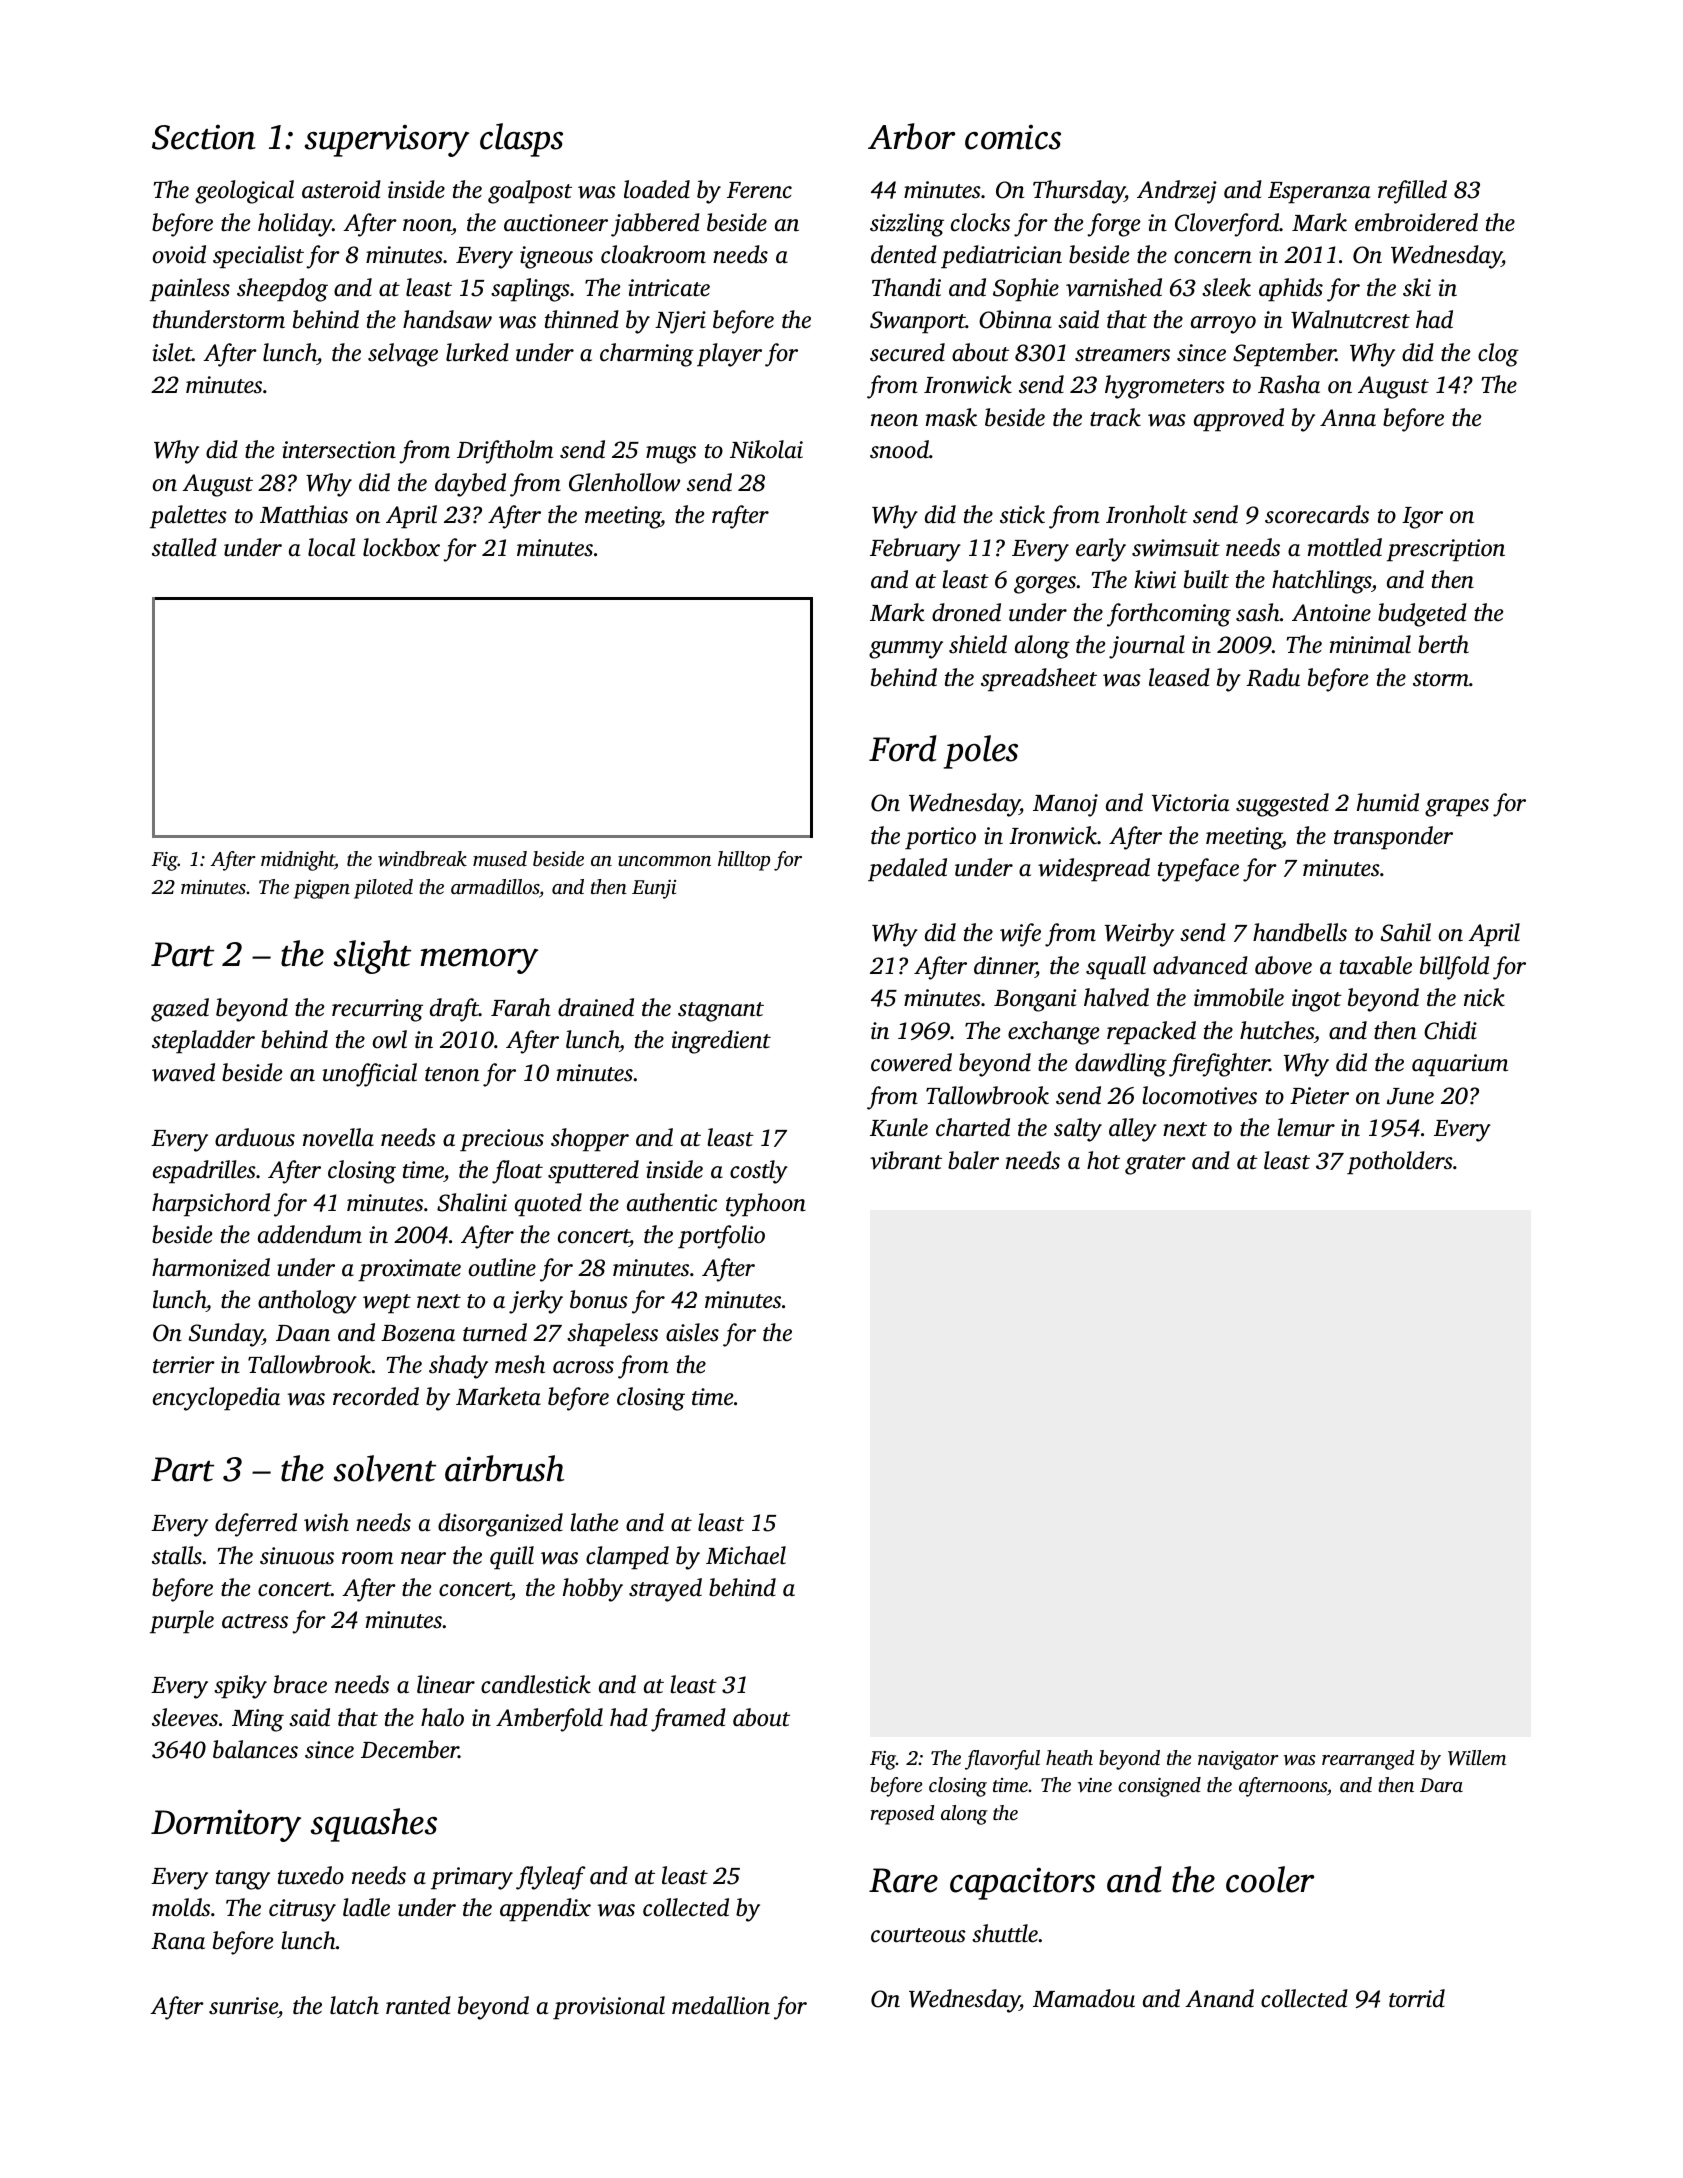  I want to click on clog, so click(1498, 355).
